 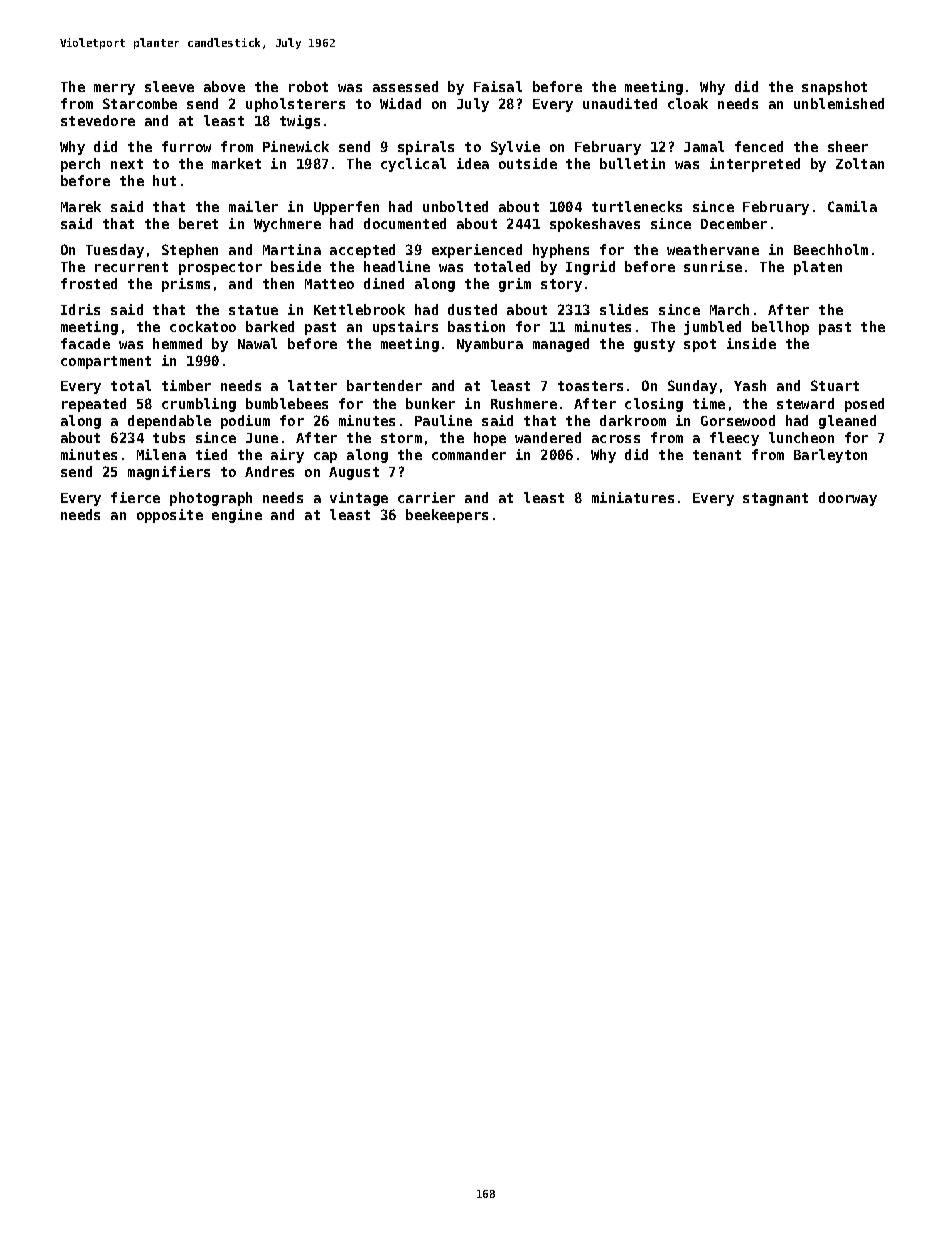 What do you see at coordinates (734, 223) in the screenshot?
I see `December` at bounding box center [734, 223].
